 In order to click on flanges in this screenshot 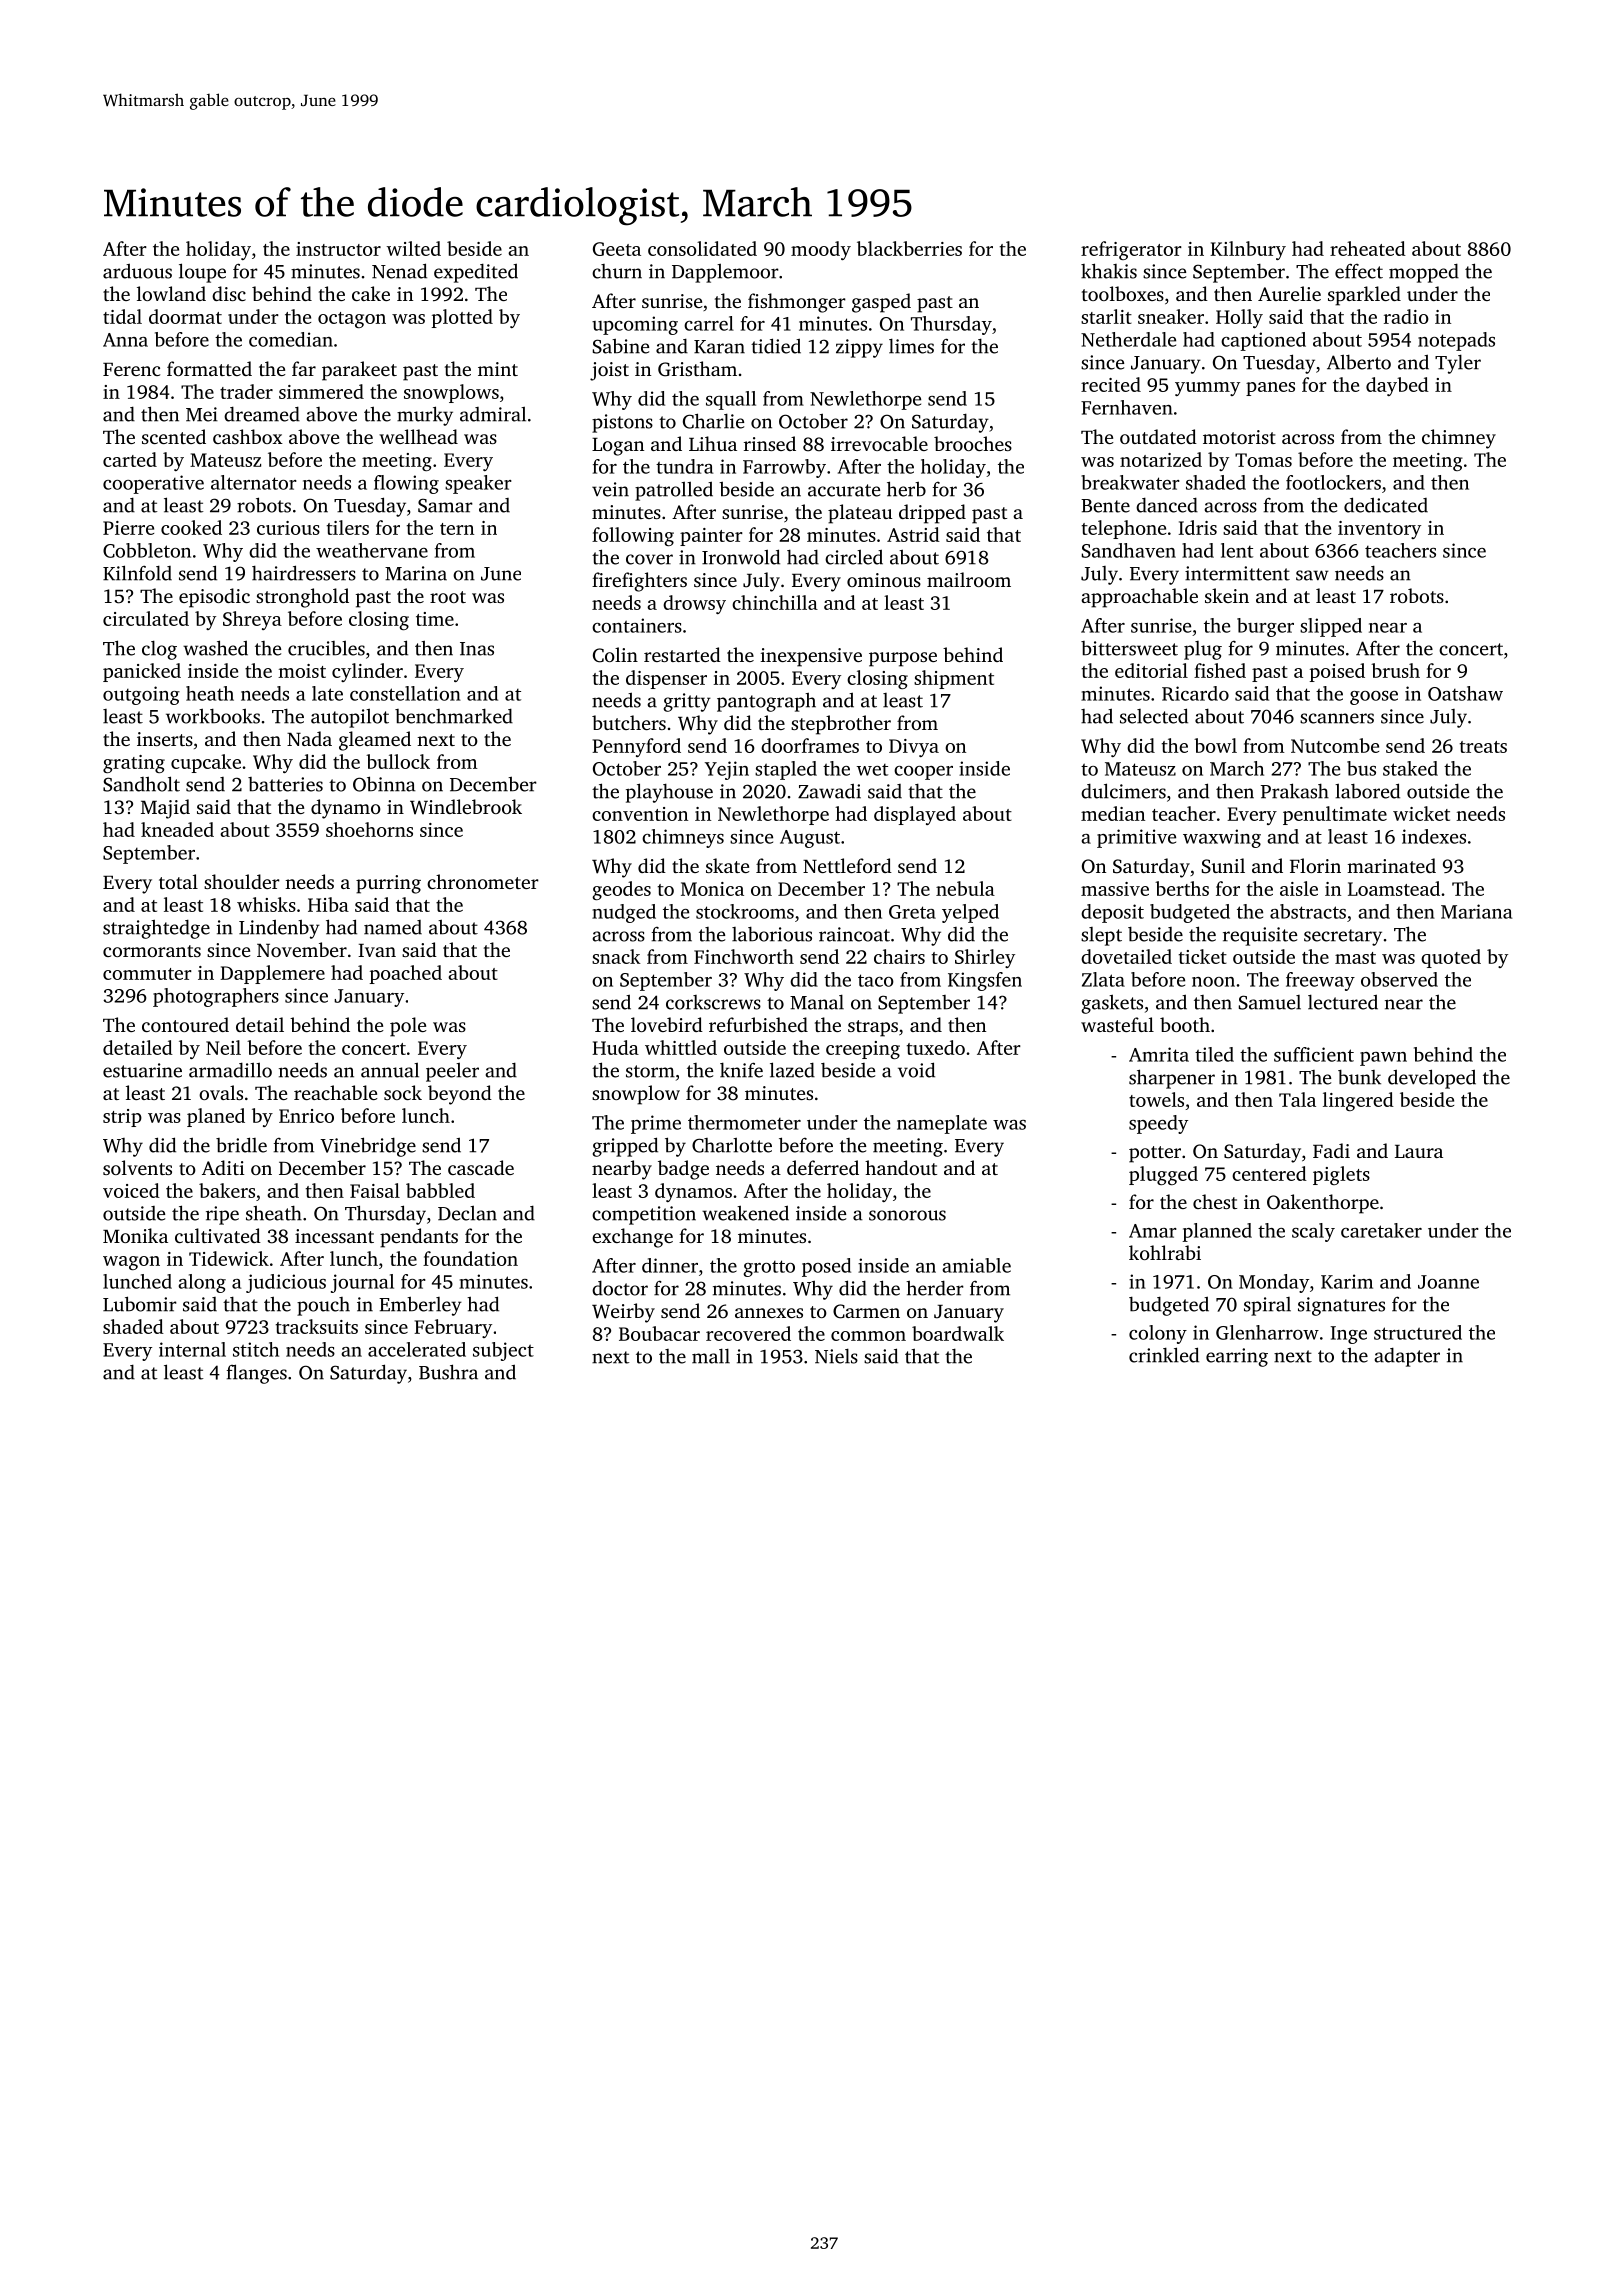, I will do `click(257, 1374)`.
